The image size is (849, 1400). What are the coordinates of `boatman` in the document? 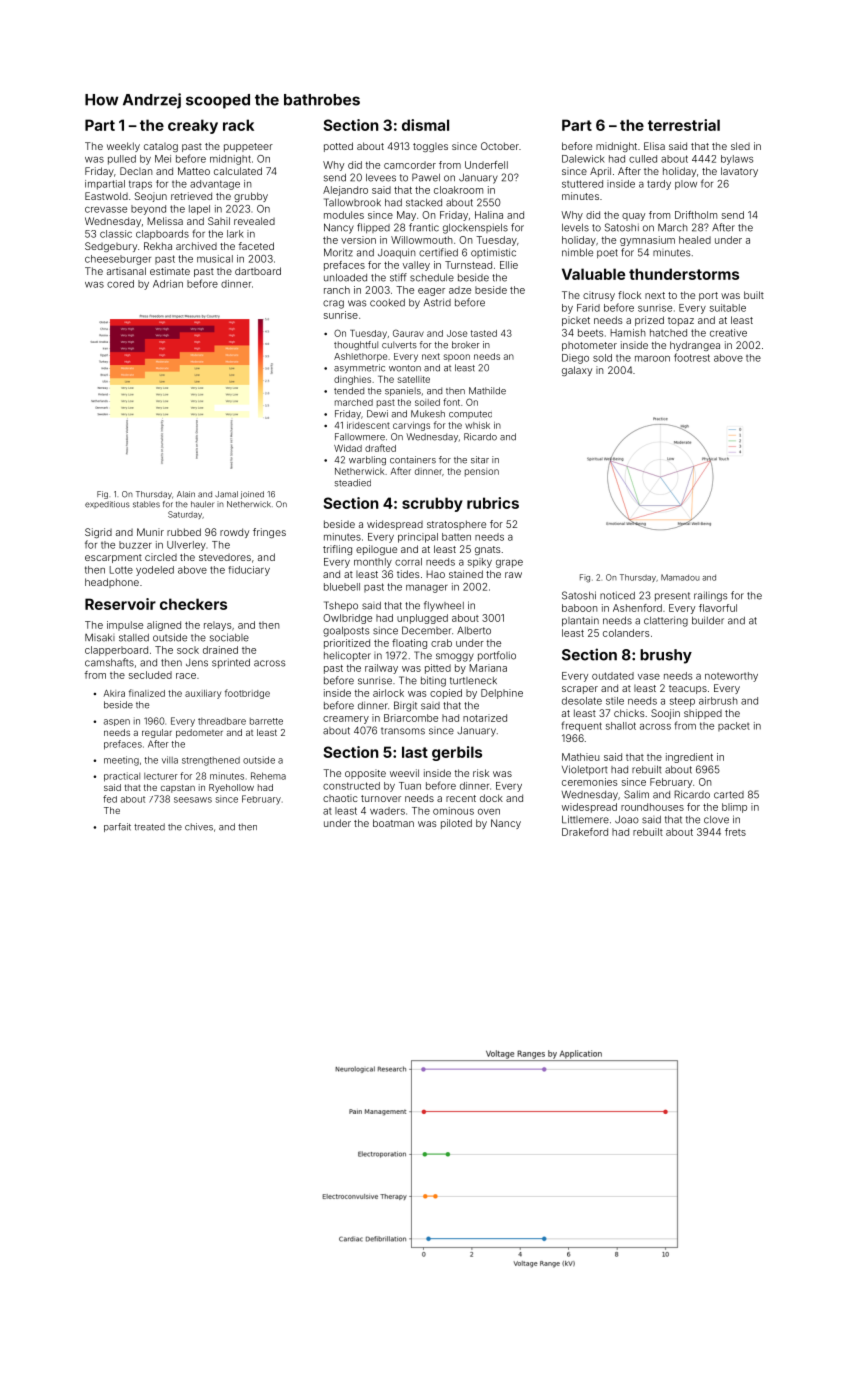 It's located at (393, 823).
